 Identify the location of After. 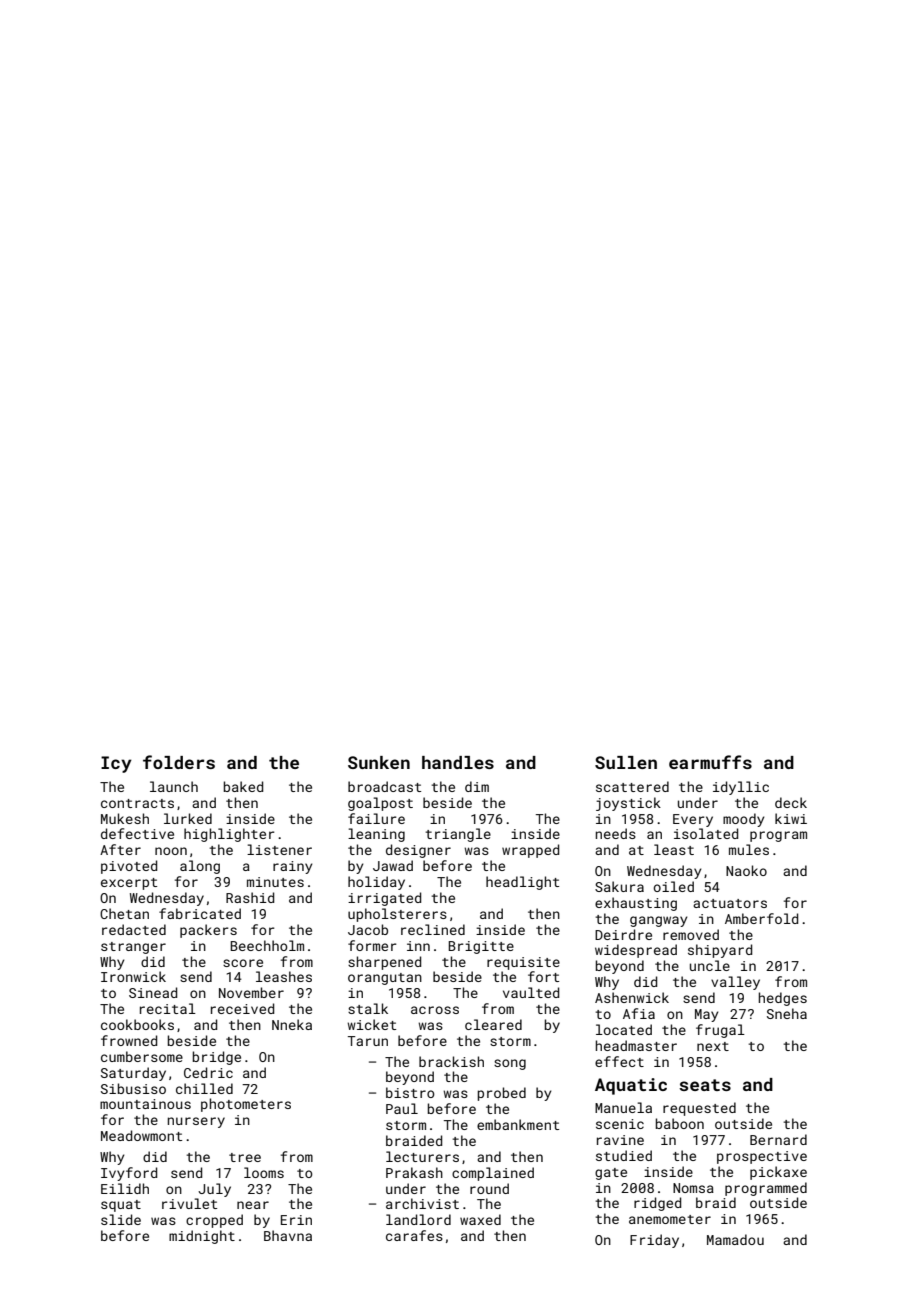
(120, 849).
